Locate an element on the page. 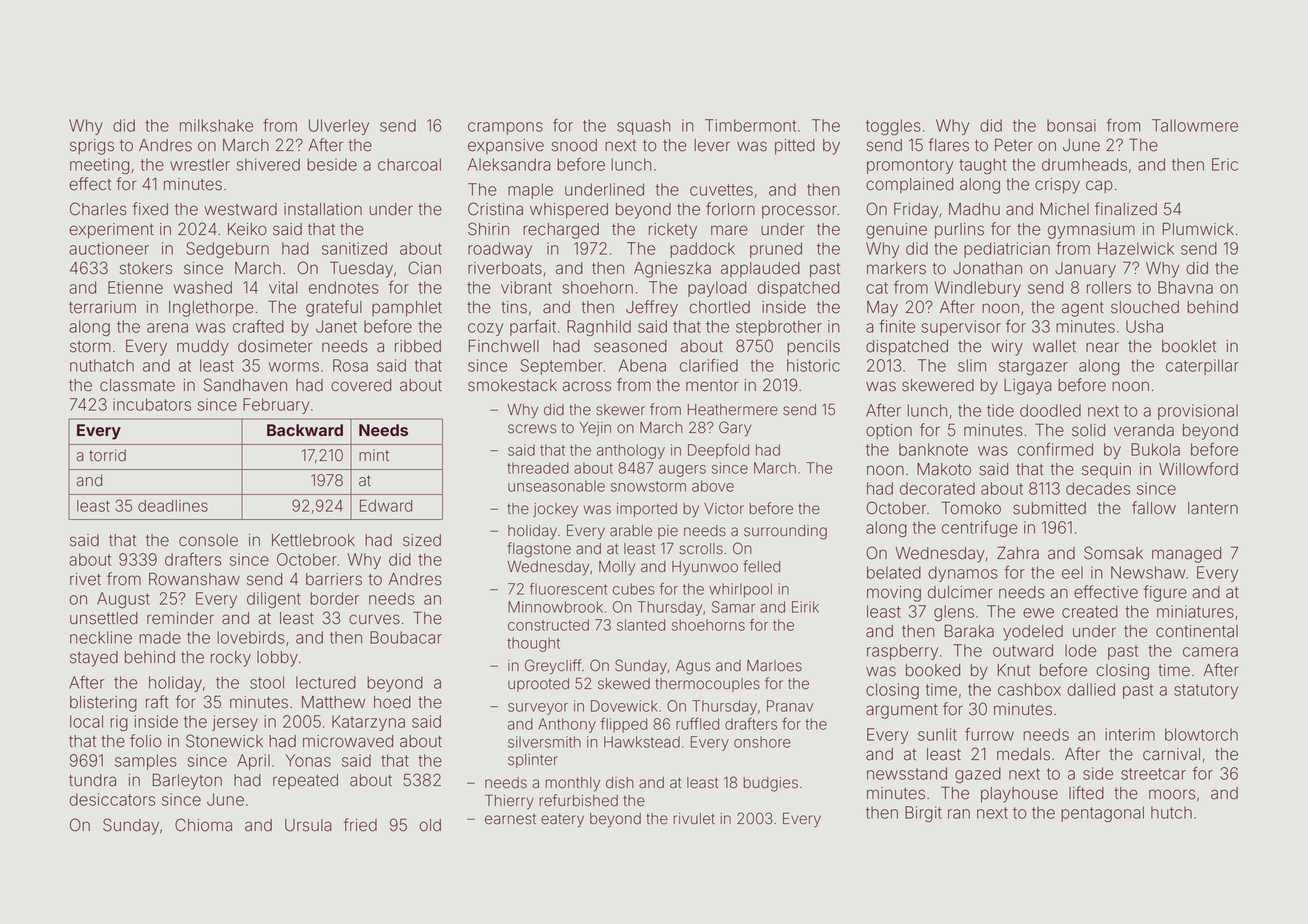  fixed is located at coordinates (150, 209).
